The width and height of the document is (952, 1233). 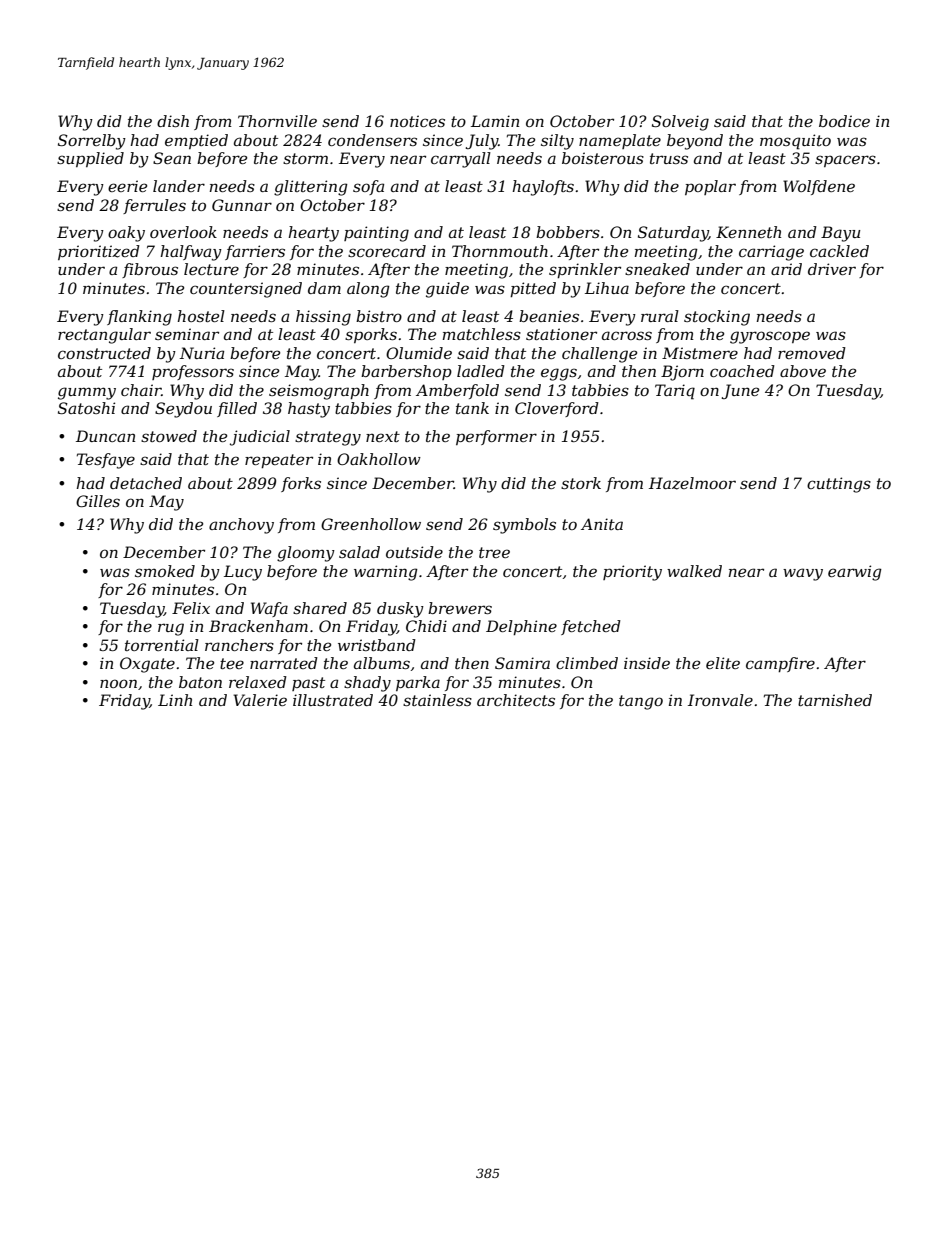 What do you see at coordinates (87, 393) in the document?
I see `gummy` at bounding box center [87, 393].
